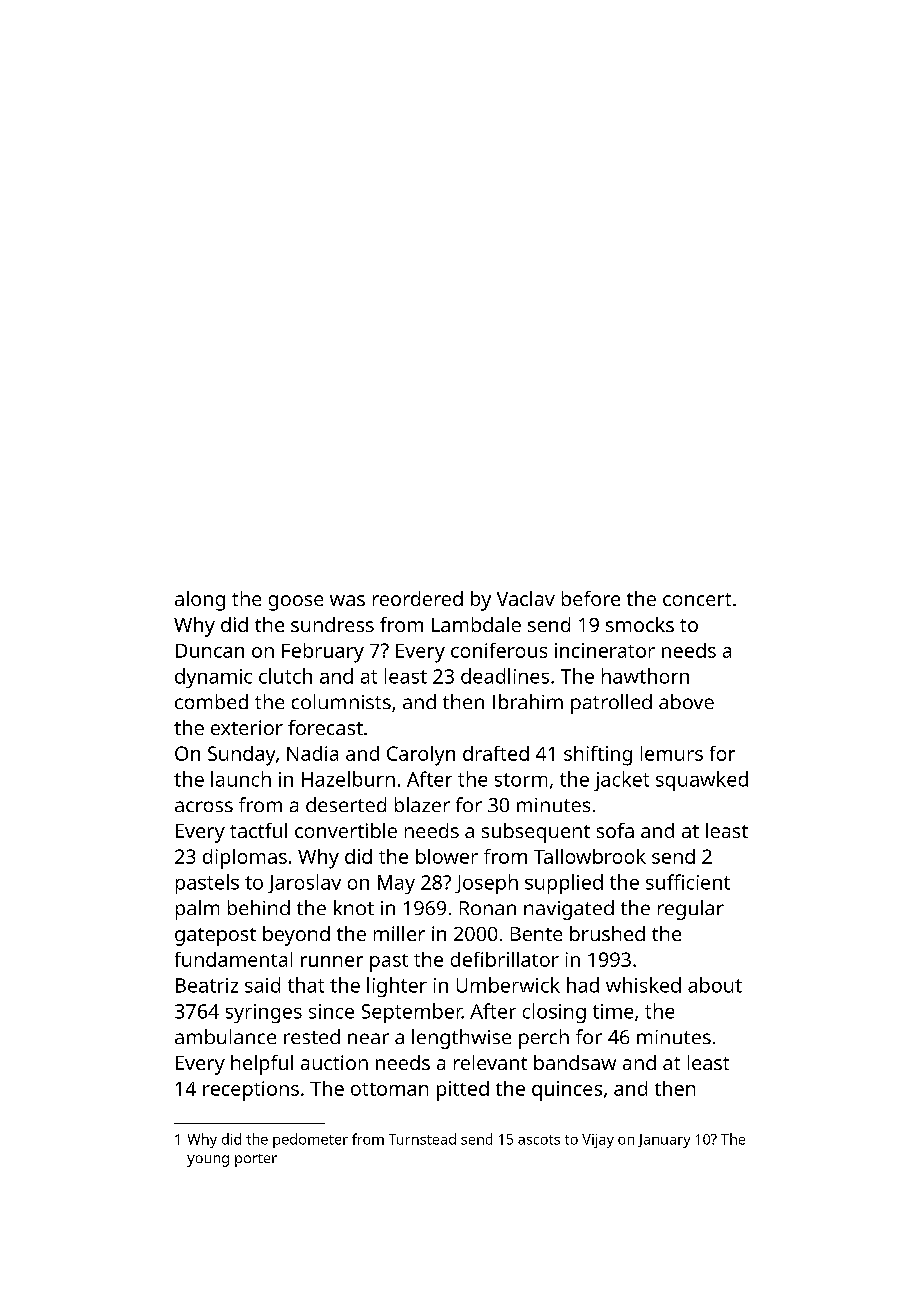 The image size is (924, 1311). What do you see at coordinates (691, 910) in the page?
I see `regular` at bounding box center [691, 910].
